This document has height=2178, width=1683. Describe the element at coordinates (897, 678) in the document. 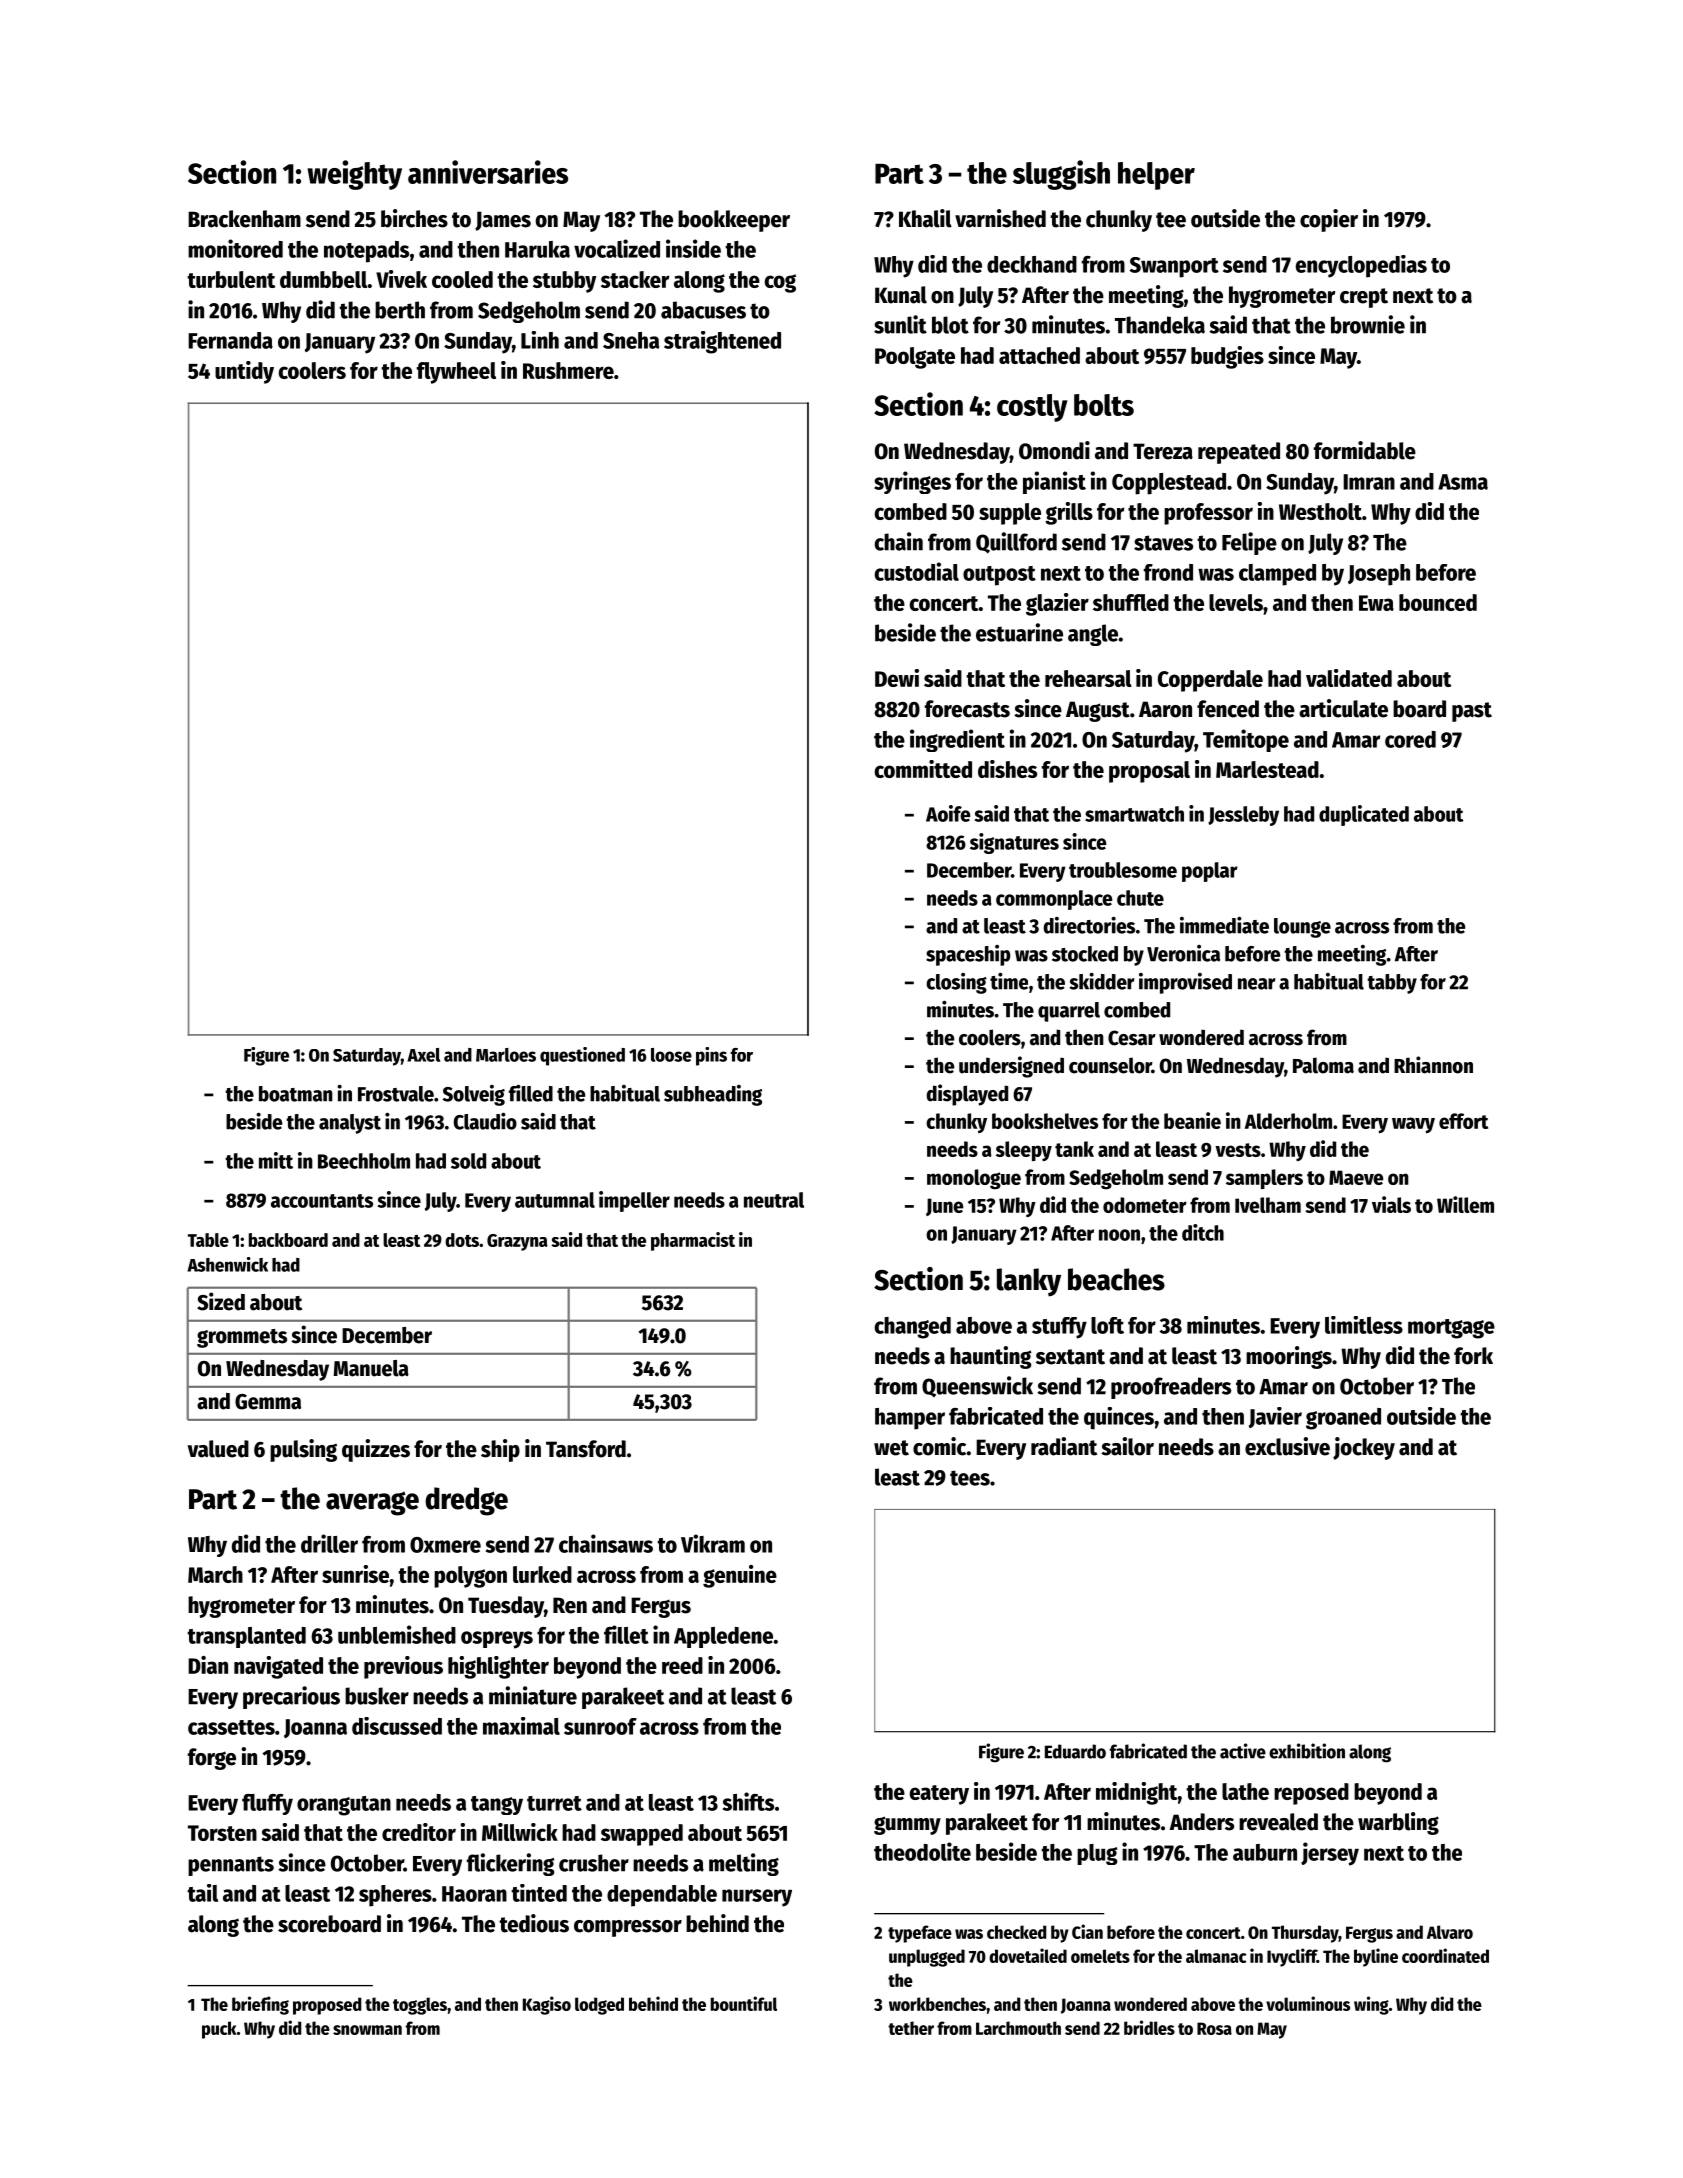

I see `Dewi` at that location.
